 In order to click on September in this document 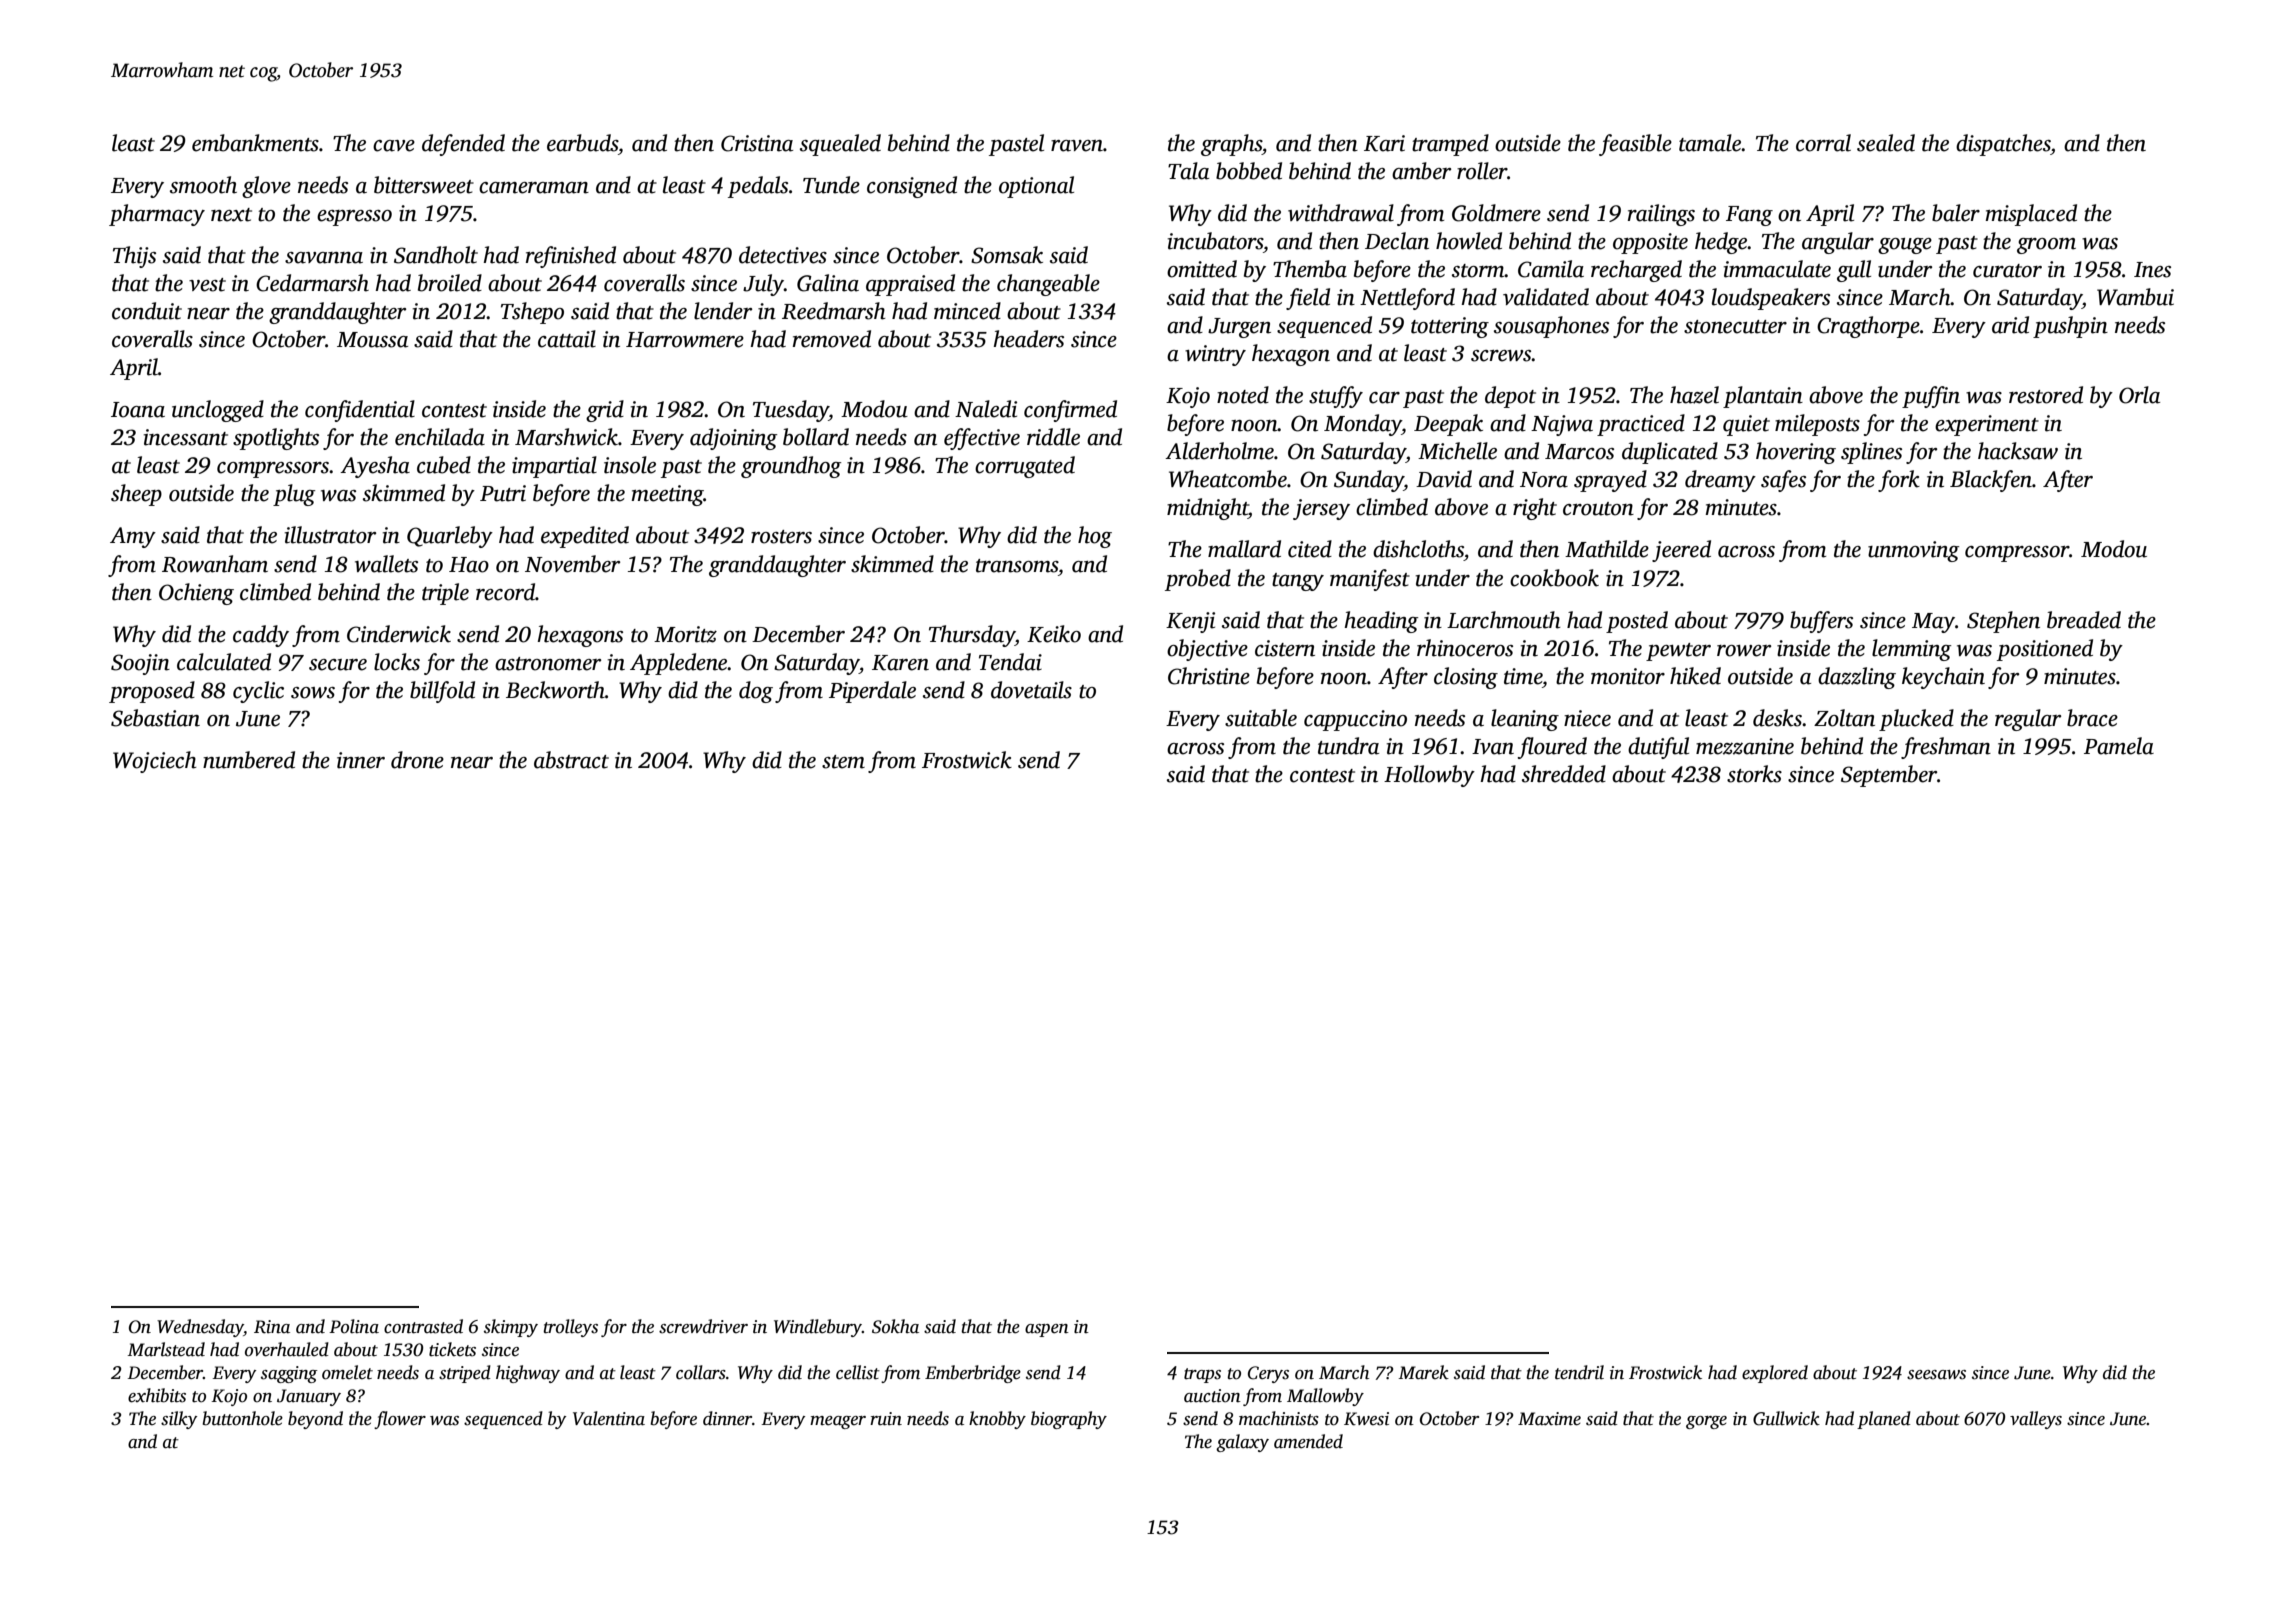, I will do `click(1889, 776)`.
